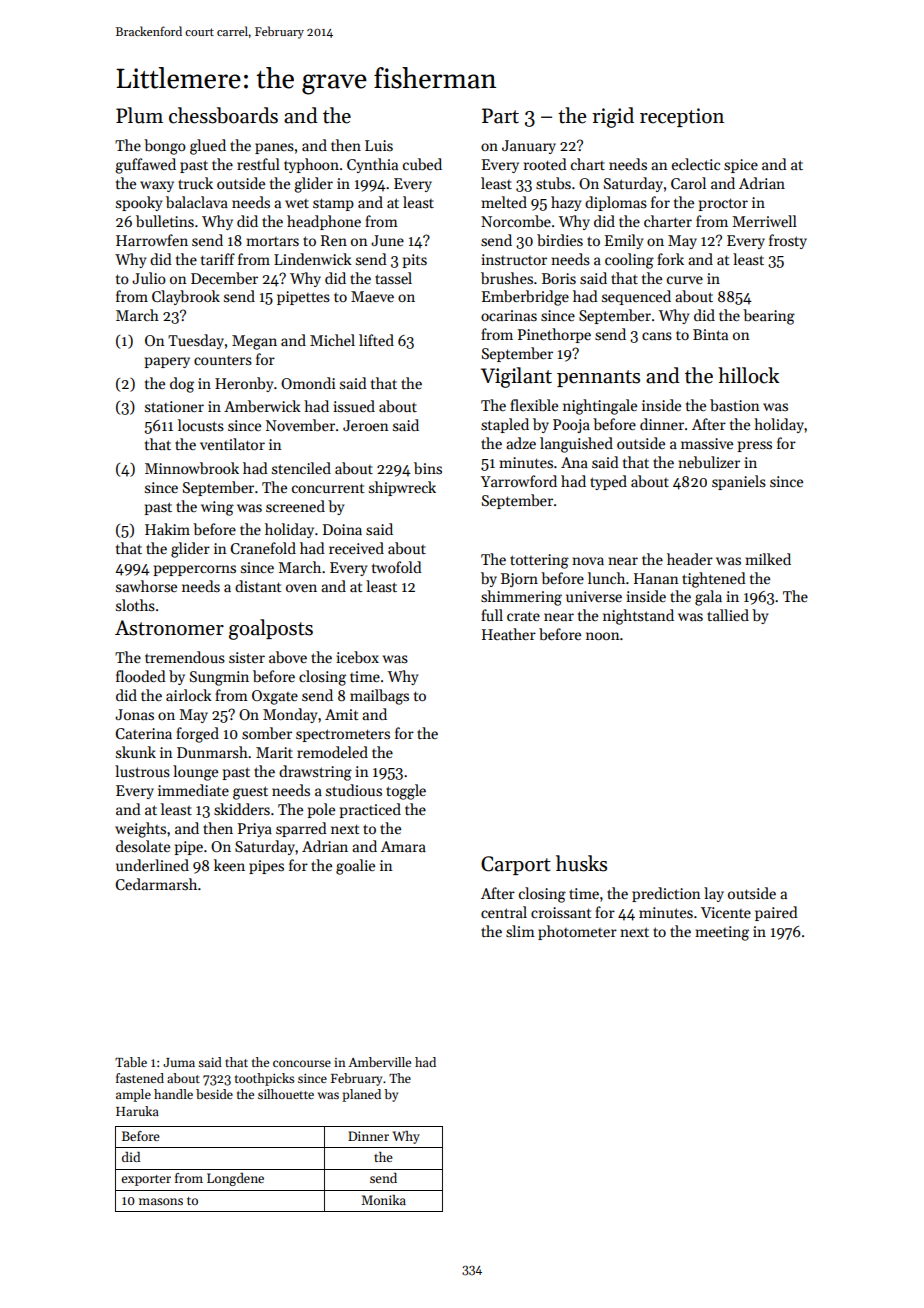 The image size is (924, 1308). I want to click on Part, so click(500, 116).
